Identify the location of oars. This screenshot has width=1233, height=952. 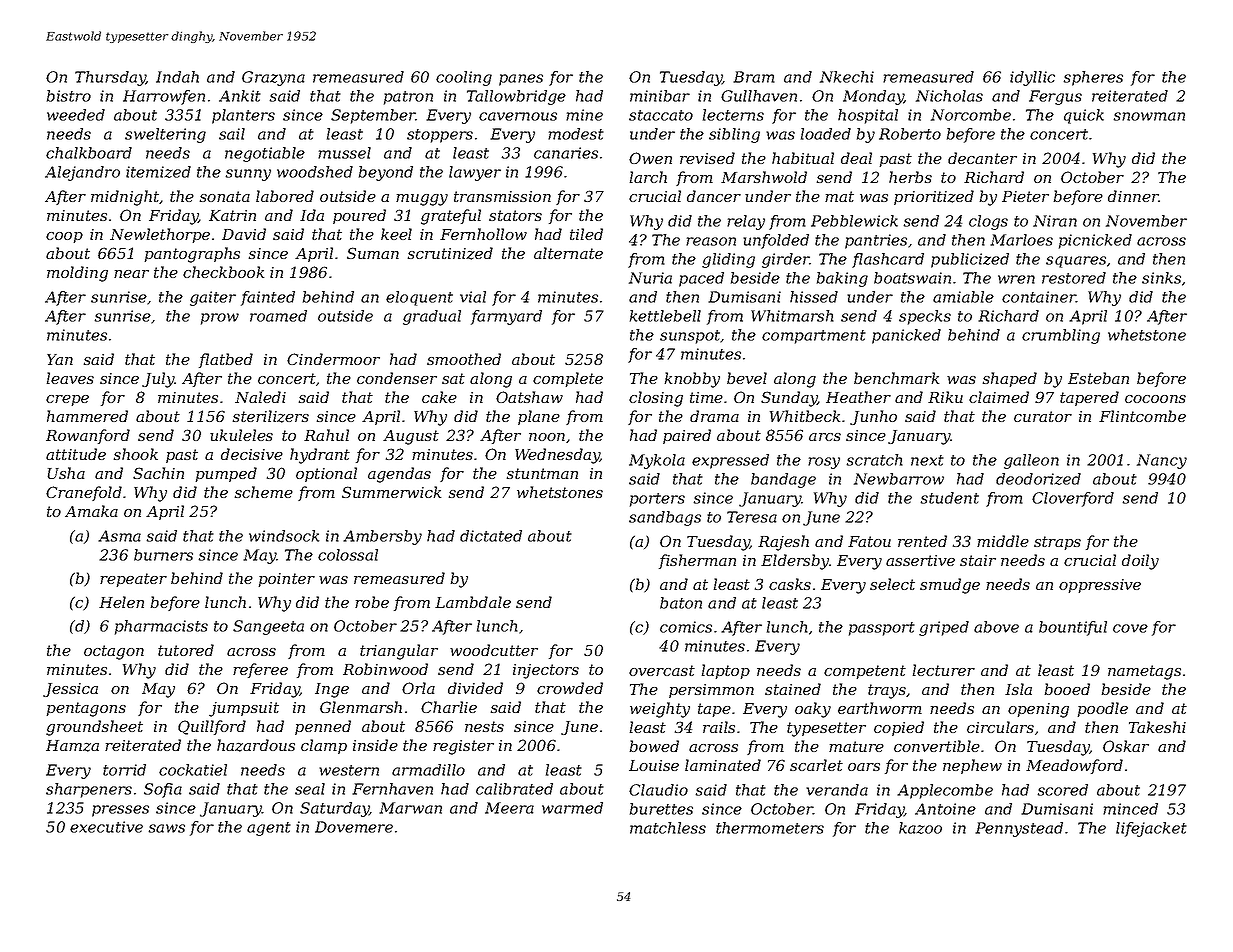
(864, 767).
